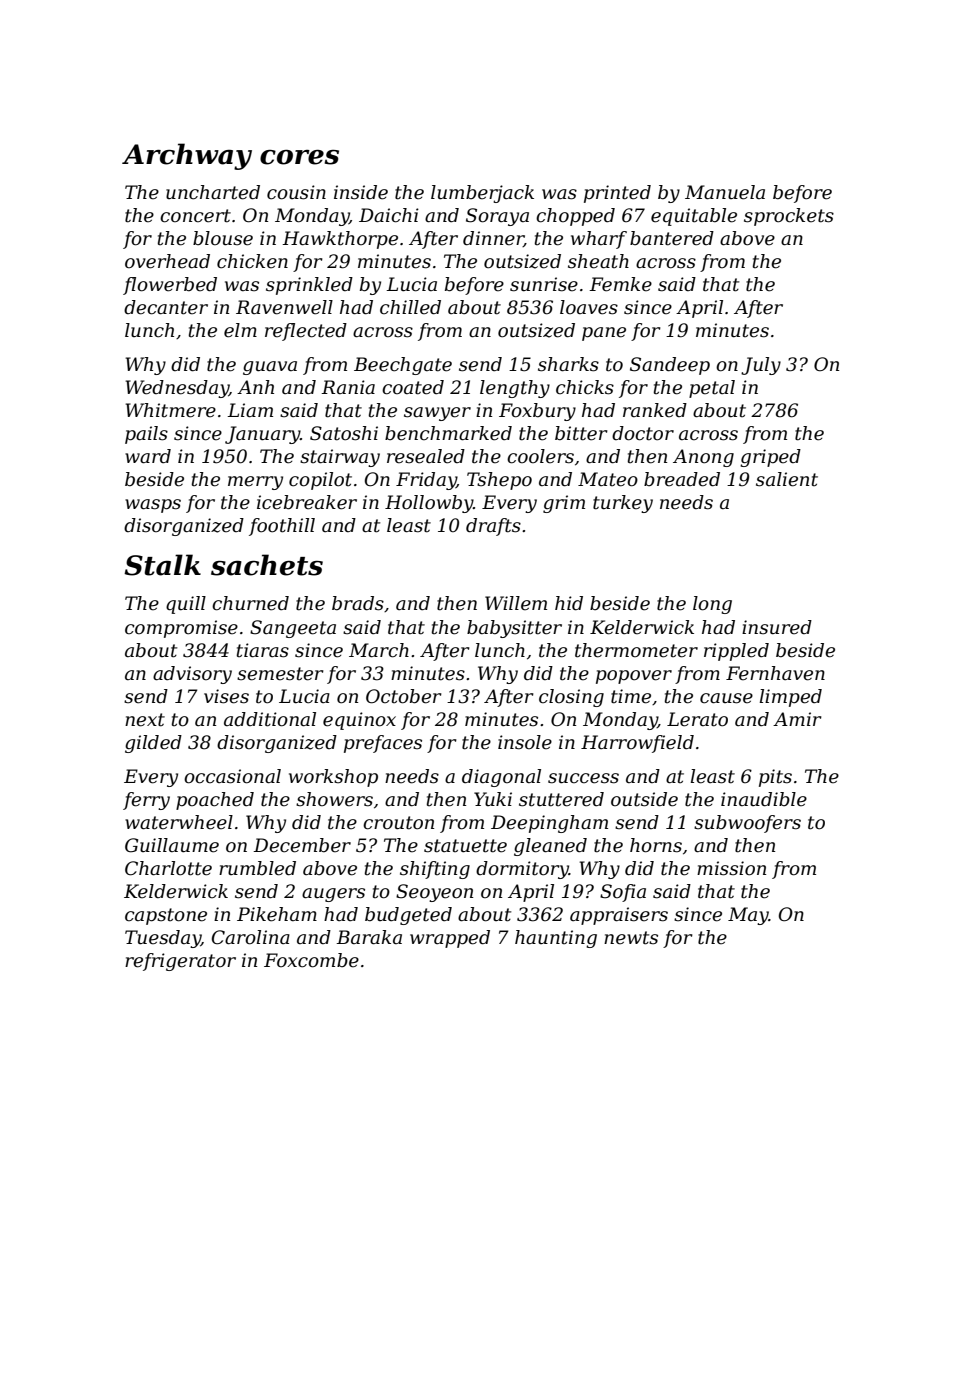 This screenshot has width=967, height=1373. Describe the element at coordinates (187, 156) in the screenshot. I see `Archway` at that location.
